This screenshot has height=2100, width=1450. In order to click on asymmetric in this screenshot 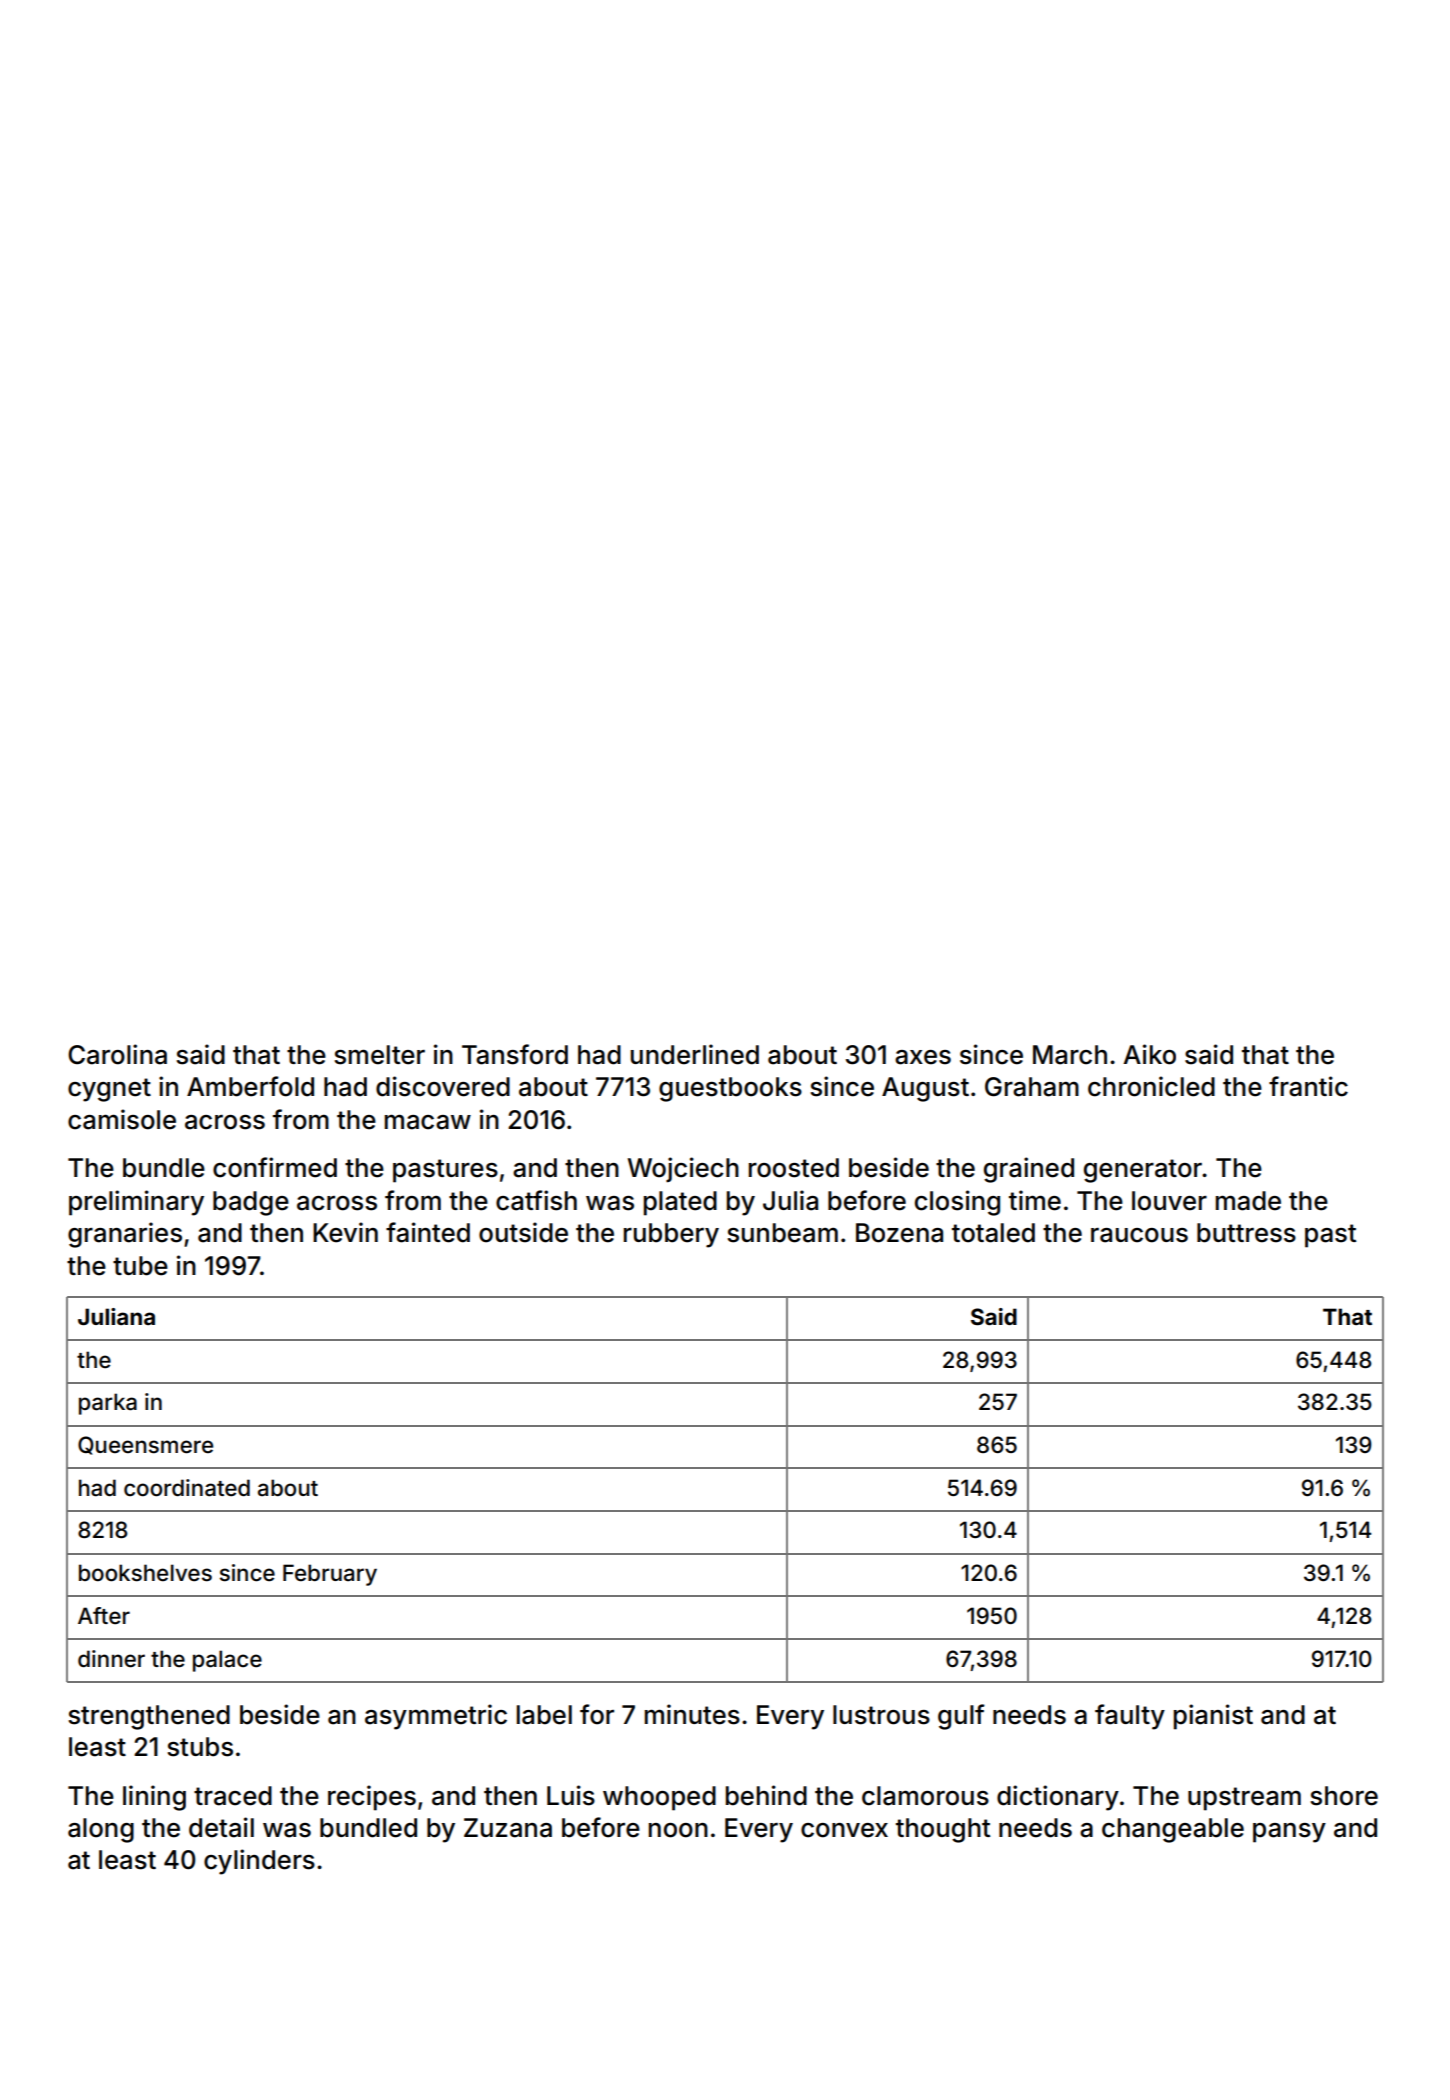, I will do `click(436, 1717)`.
